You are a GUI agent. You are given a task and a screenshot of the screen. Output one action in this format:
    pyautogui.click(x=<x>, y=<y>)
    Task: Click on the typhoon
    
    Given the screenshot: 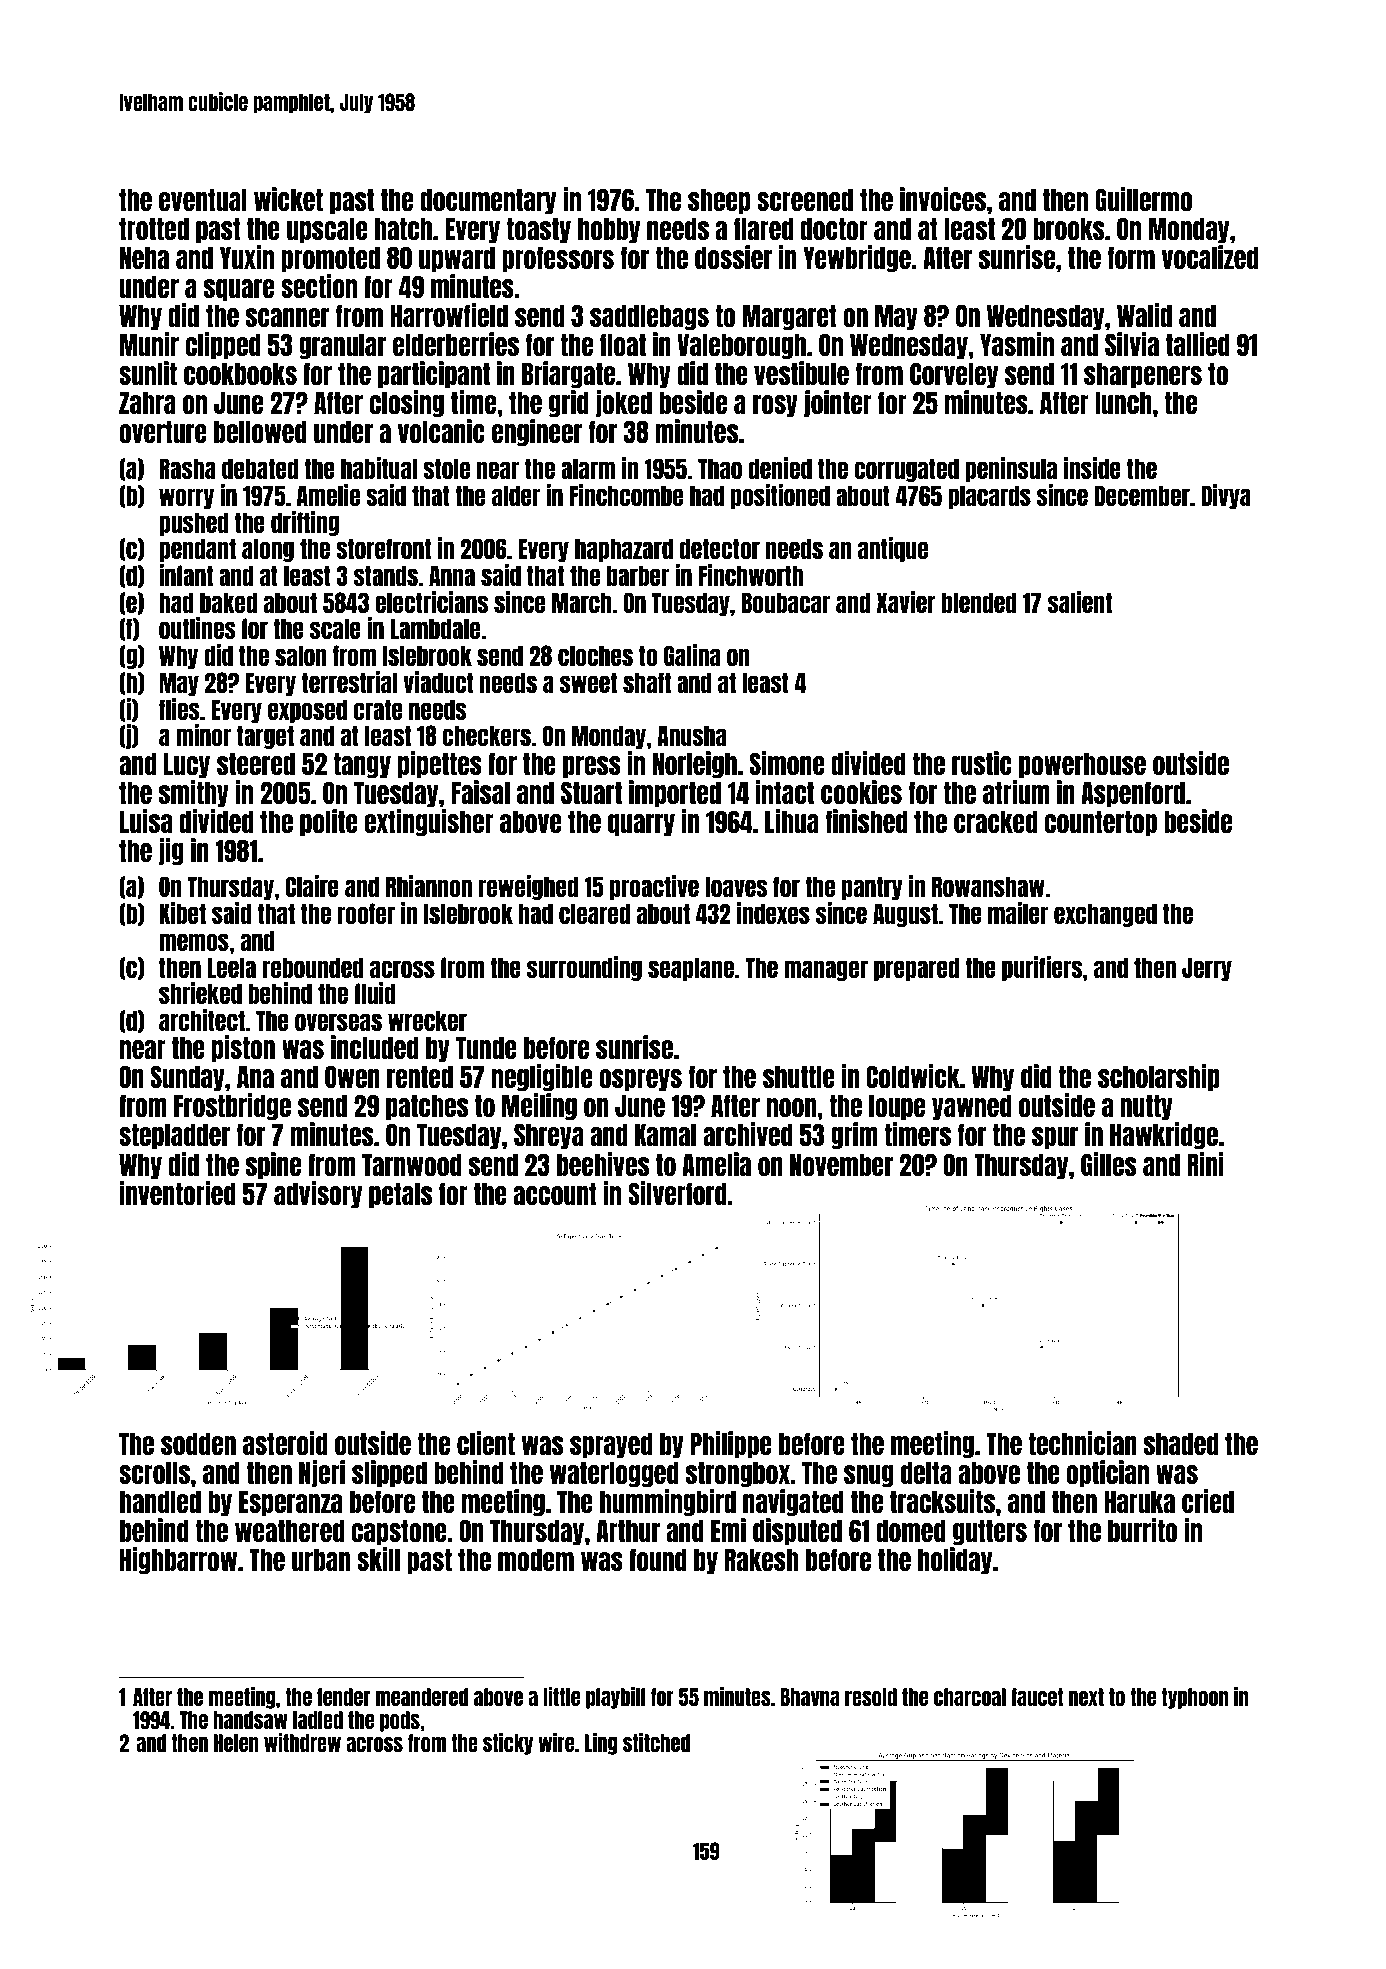 What is the action you would take?
    pyautogui.click(x=1195, y=1698)
